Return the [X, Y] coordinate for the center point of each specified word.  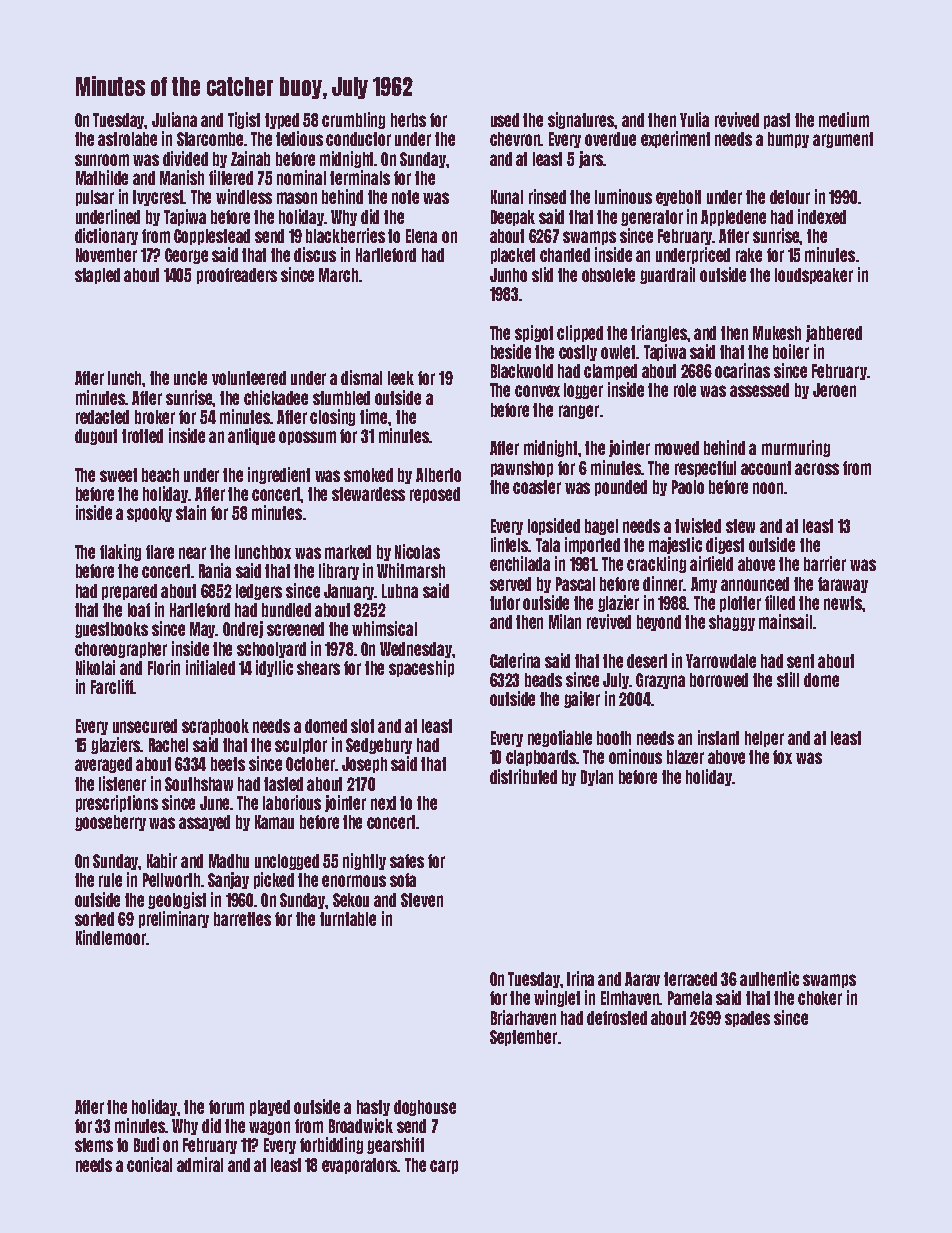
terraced [690, 979]
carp [444, 1167]
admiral [200, 1164]
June [215, 803]
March [338, 275]
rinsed [547, 196]
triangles [659, 333]
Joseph [364, 765]
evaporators [360, 1166]
